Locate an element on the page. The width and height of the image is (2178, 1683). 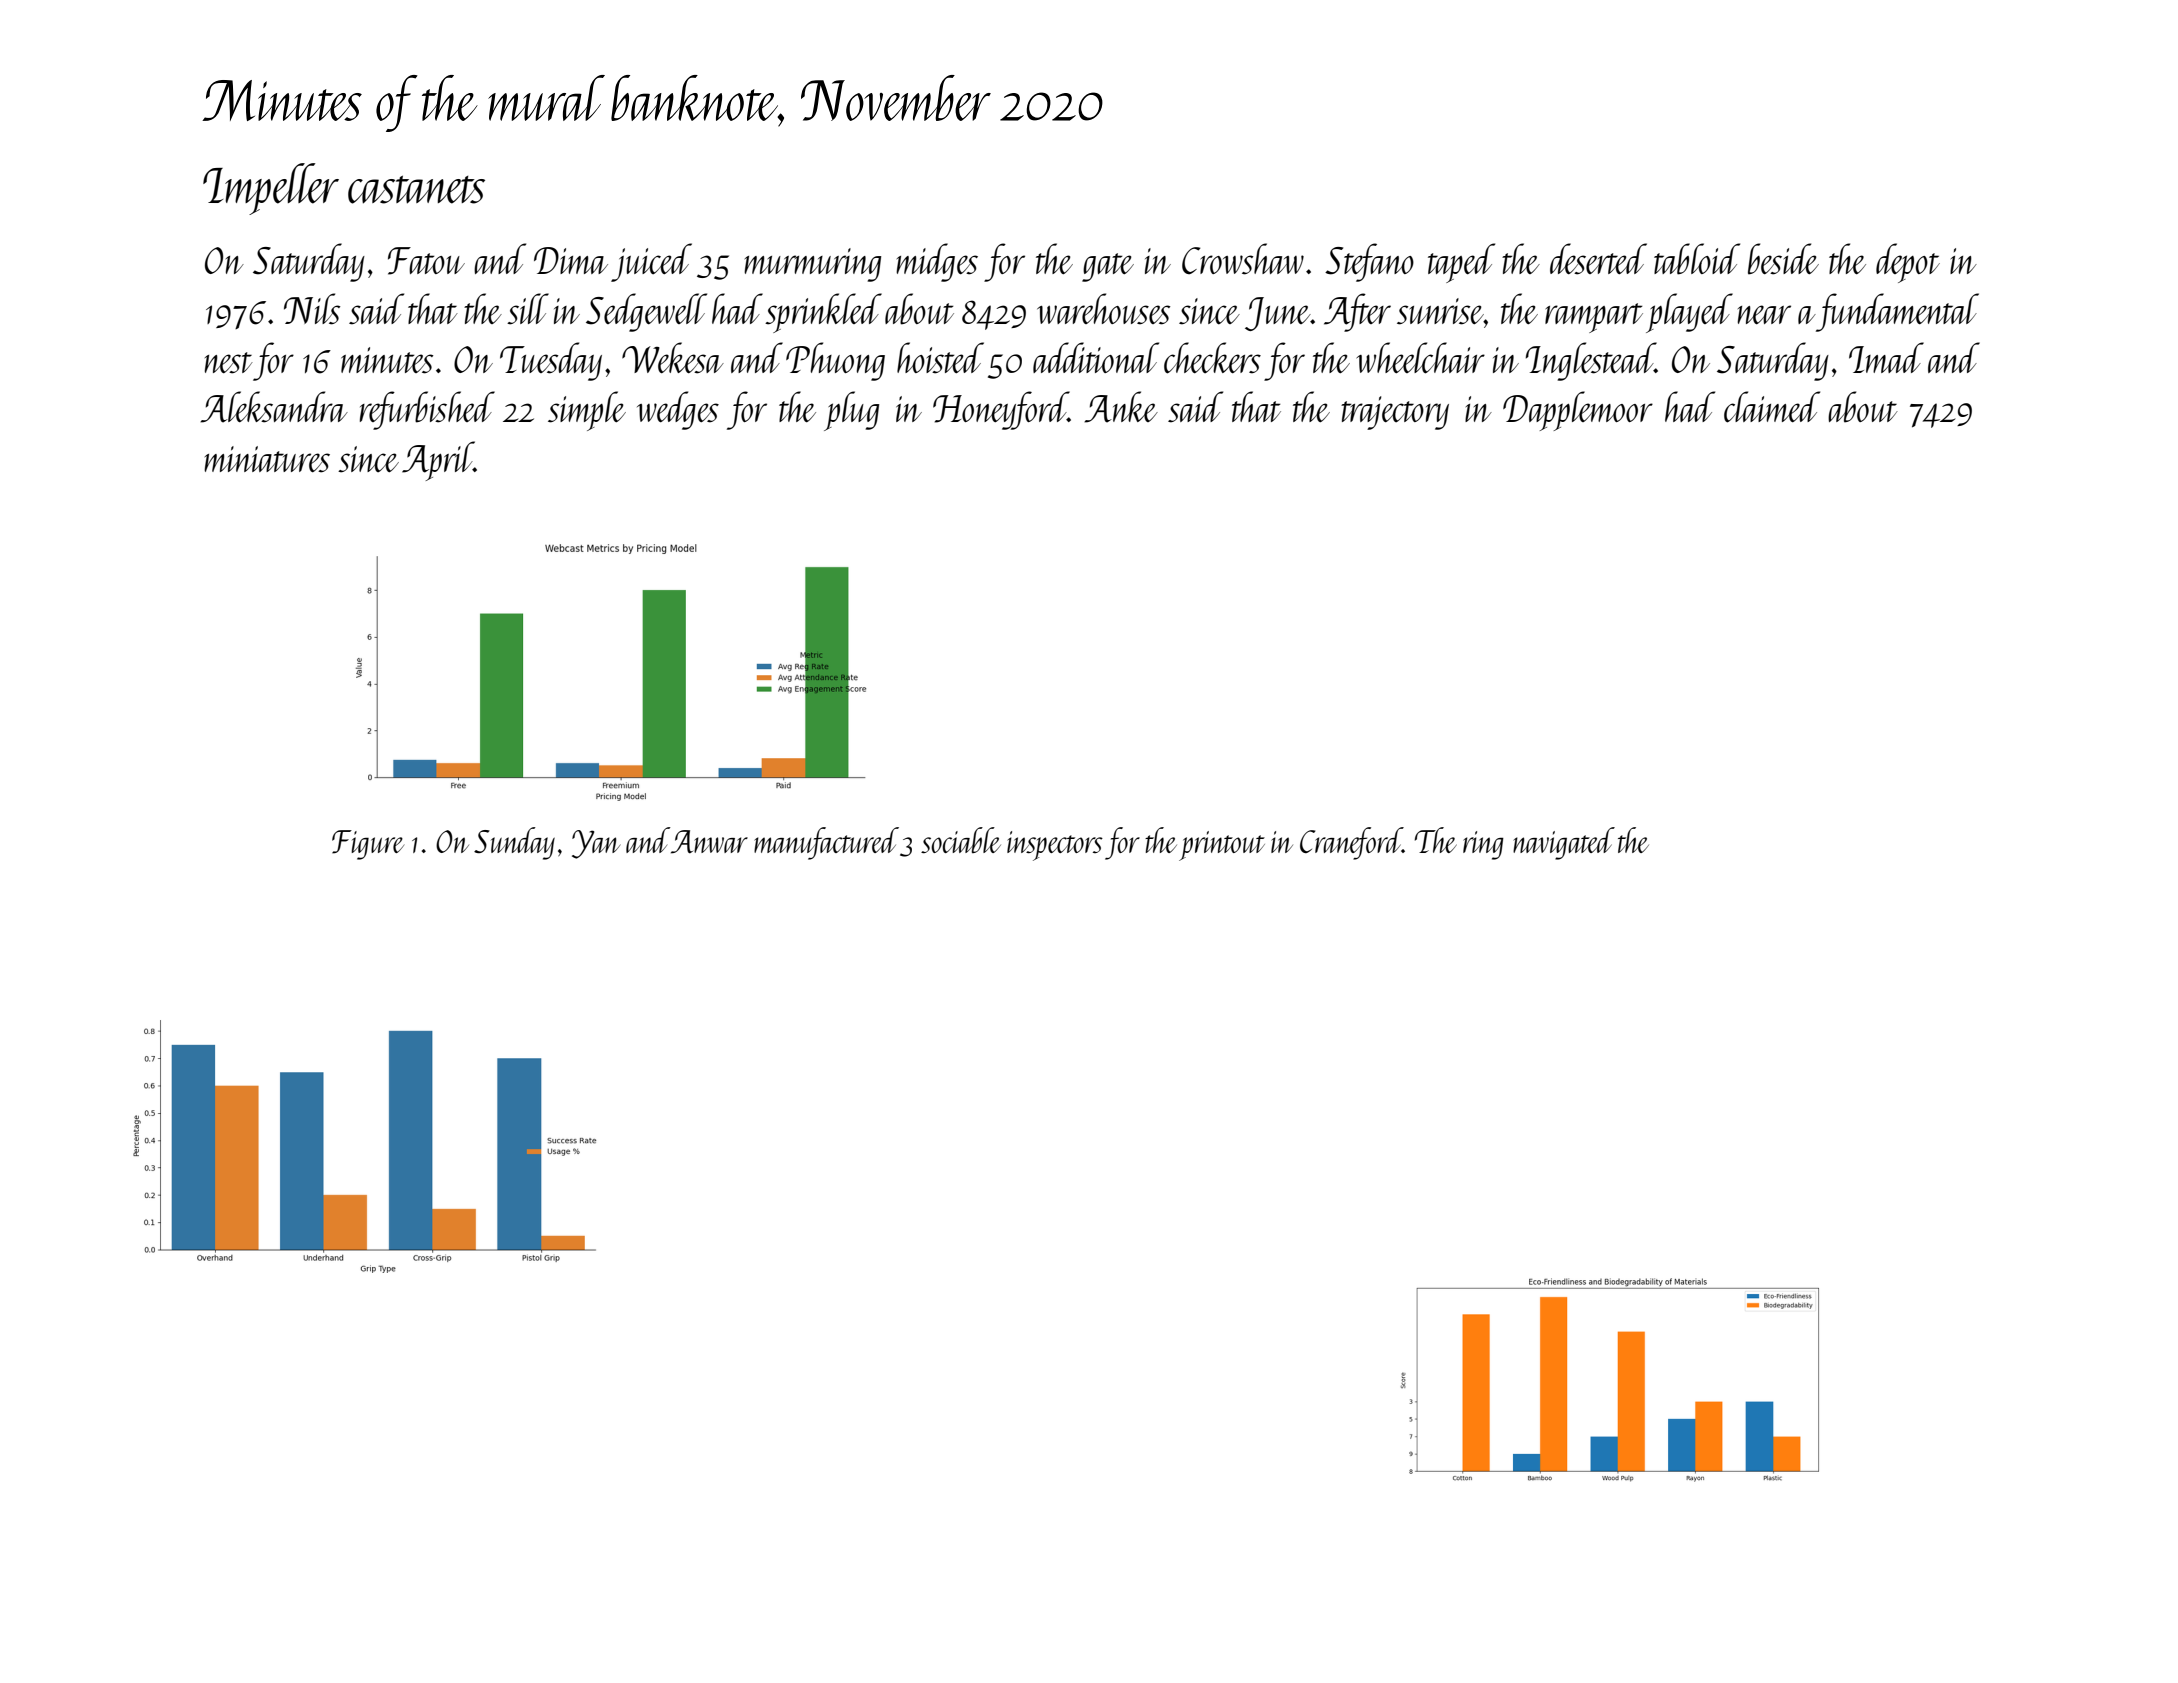
claimed is located at coordinates (1772, 407).
